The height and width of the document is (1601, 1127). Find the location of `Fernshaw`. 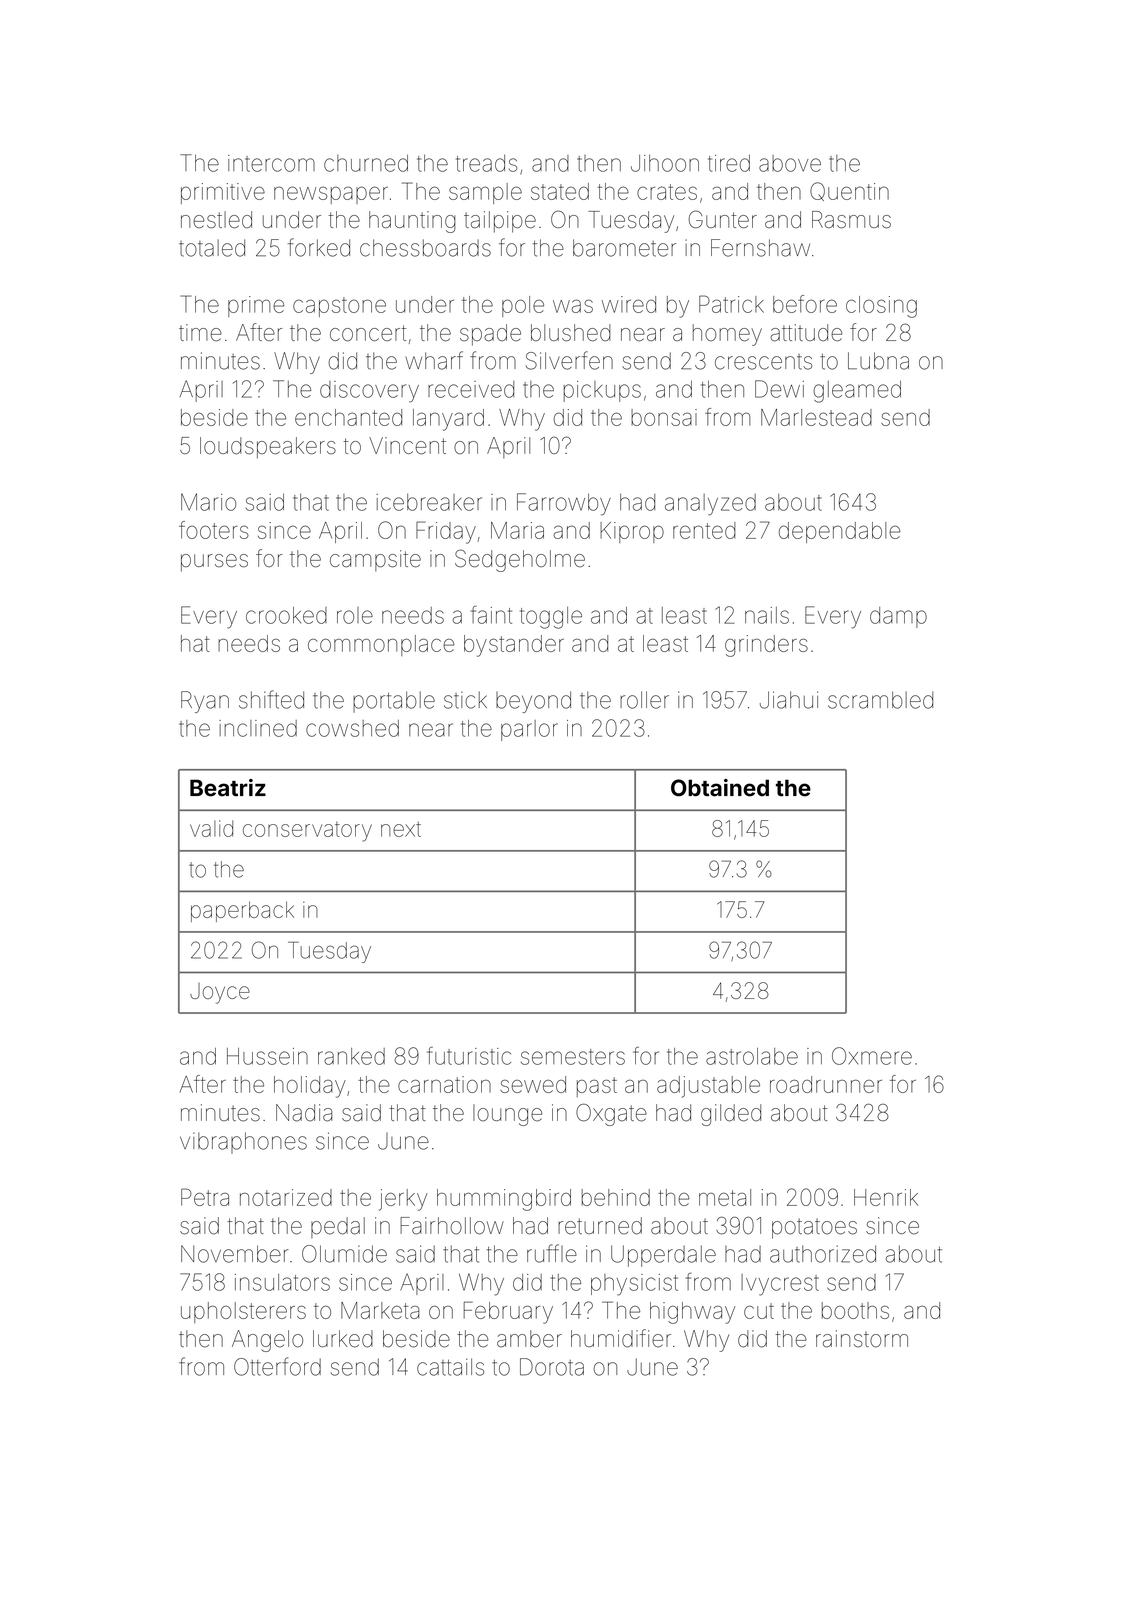

Fernshaw is located at coordinates (760, 248).
